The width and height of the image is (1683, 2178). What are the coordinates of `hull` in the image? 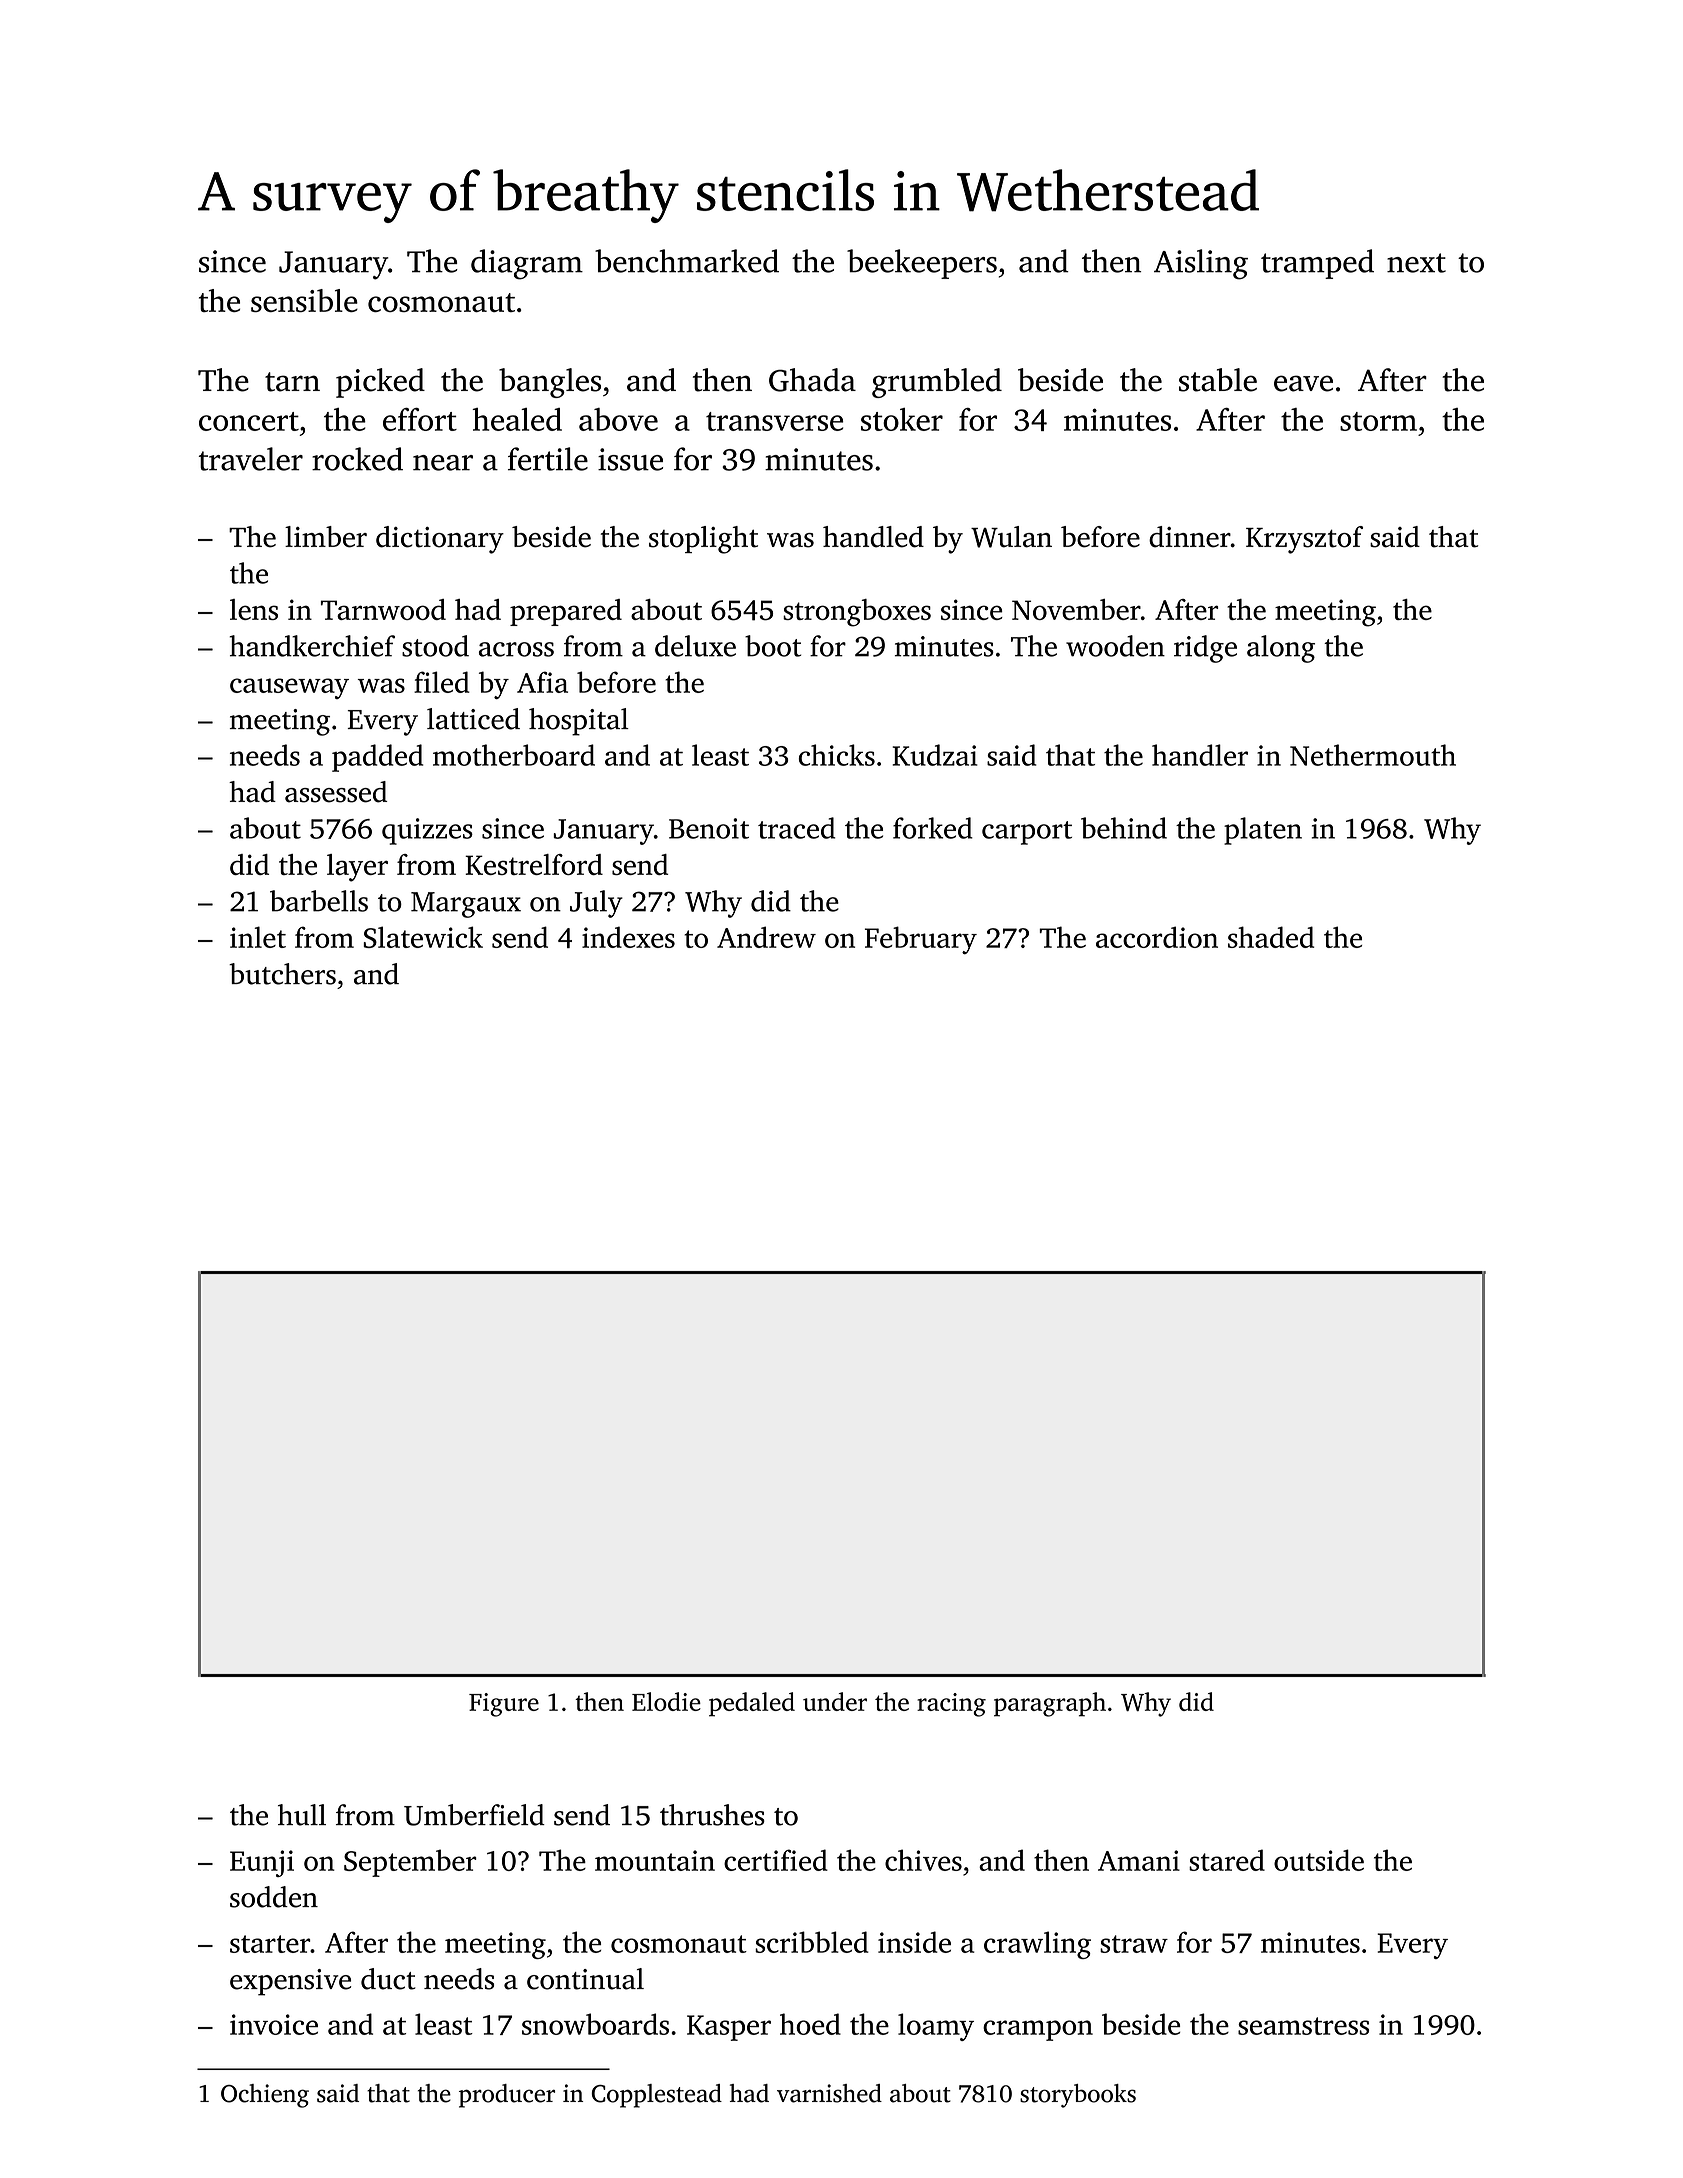 It's located at (302, 1815).
